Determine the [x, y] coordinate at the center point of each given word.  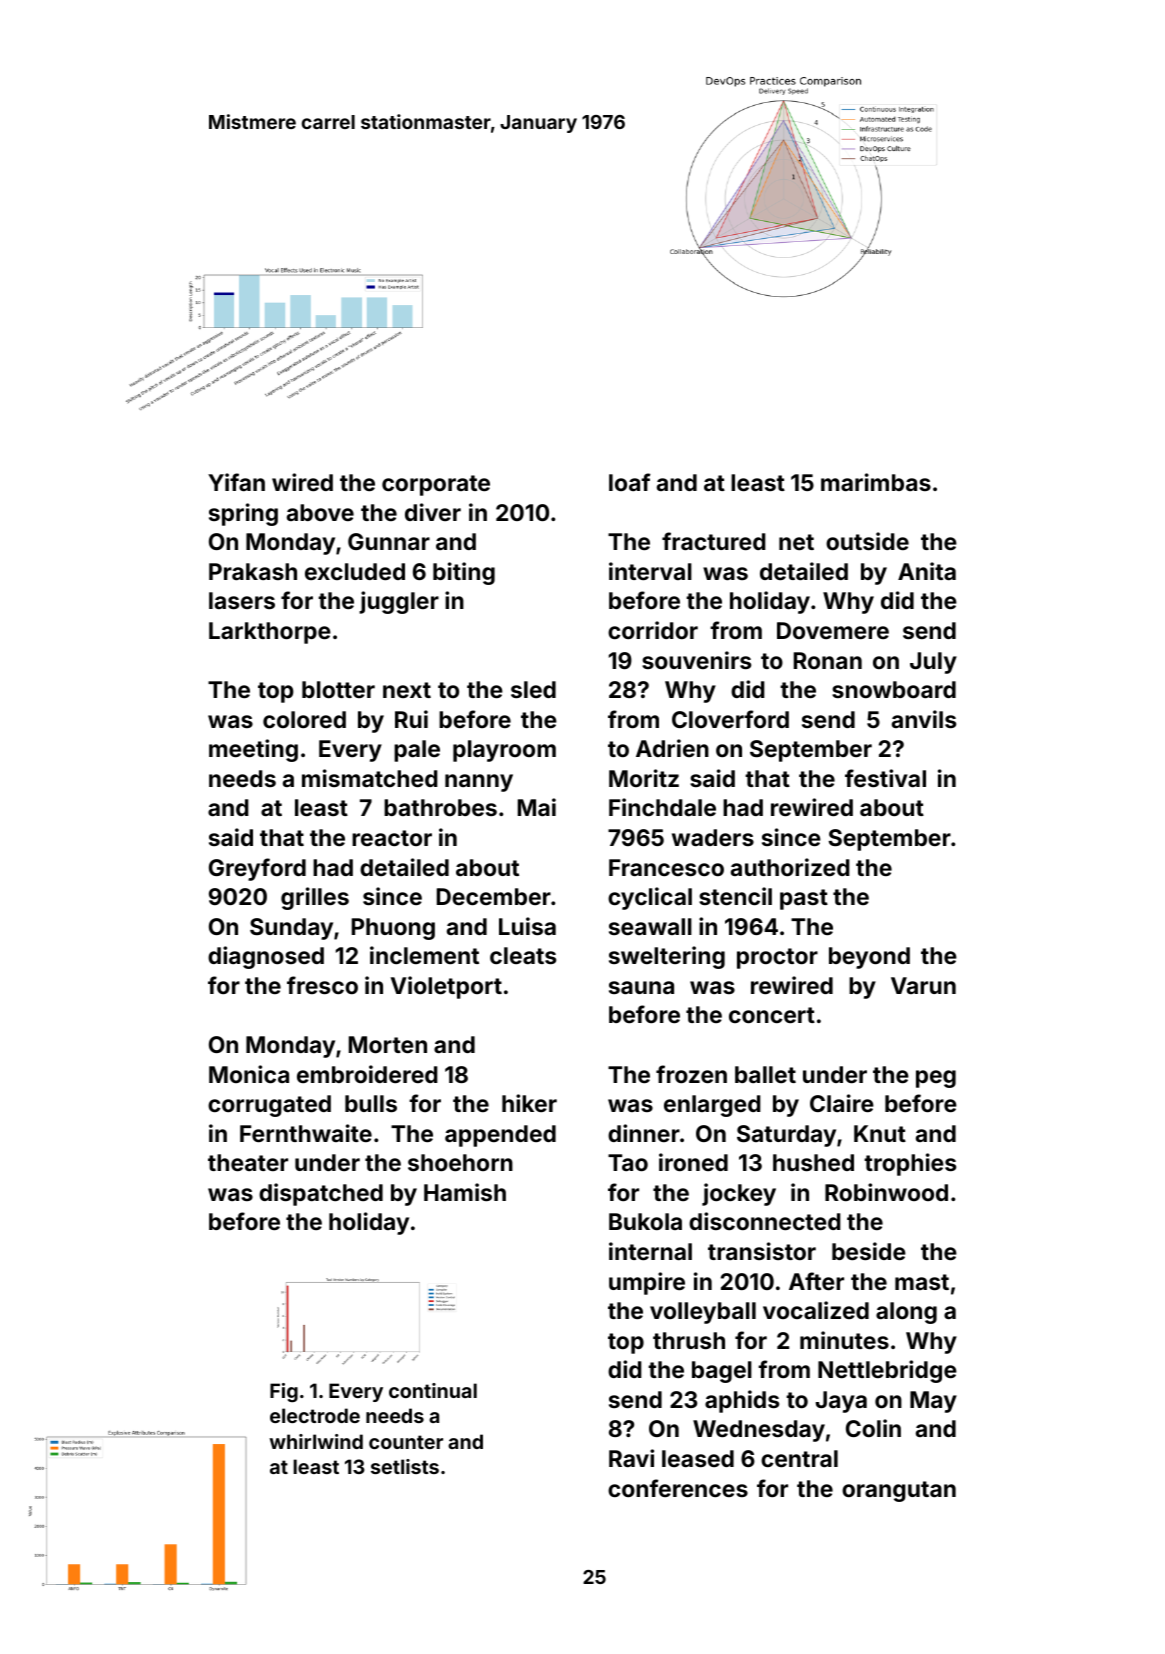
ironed [693, 1162]
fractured [714, 541]
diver [433, 512]
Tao [628, 1162]
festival [885, 778]
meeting [253, 750]
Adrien [672, 748]
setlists [405, 1466]
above [320, 512]
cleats [523, 955]
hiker [529, 1103]
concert [772, 1015]
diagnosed [266, 957]
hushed [813, 1162]
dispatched [321, 1194]
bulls [371, 1103]
